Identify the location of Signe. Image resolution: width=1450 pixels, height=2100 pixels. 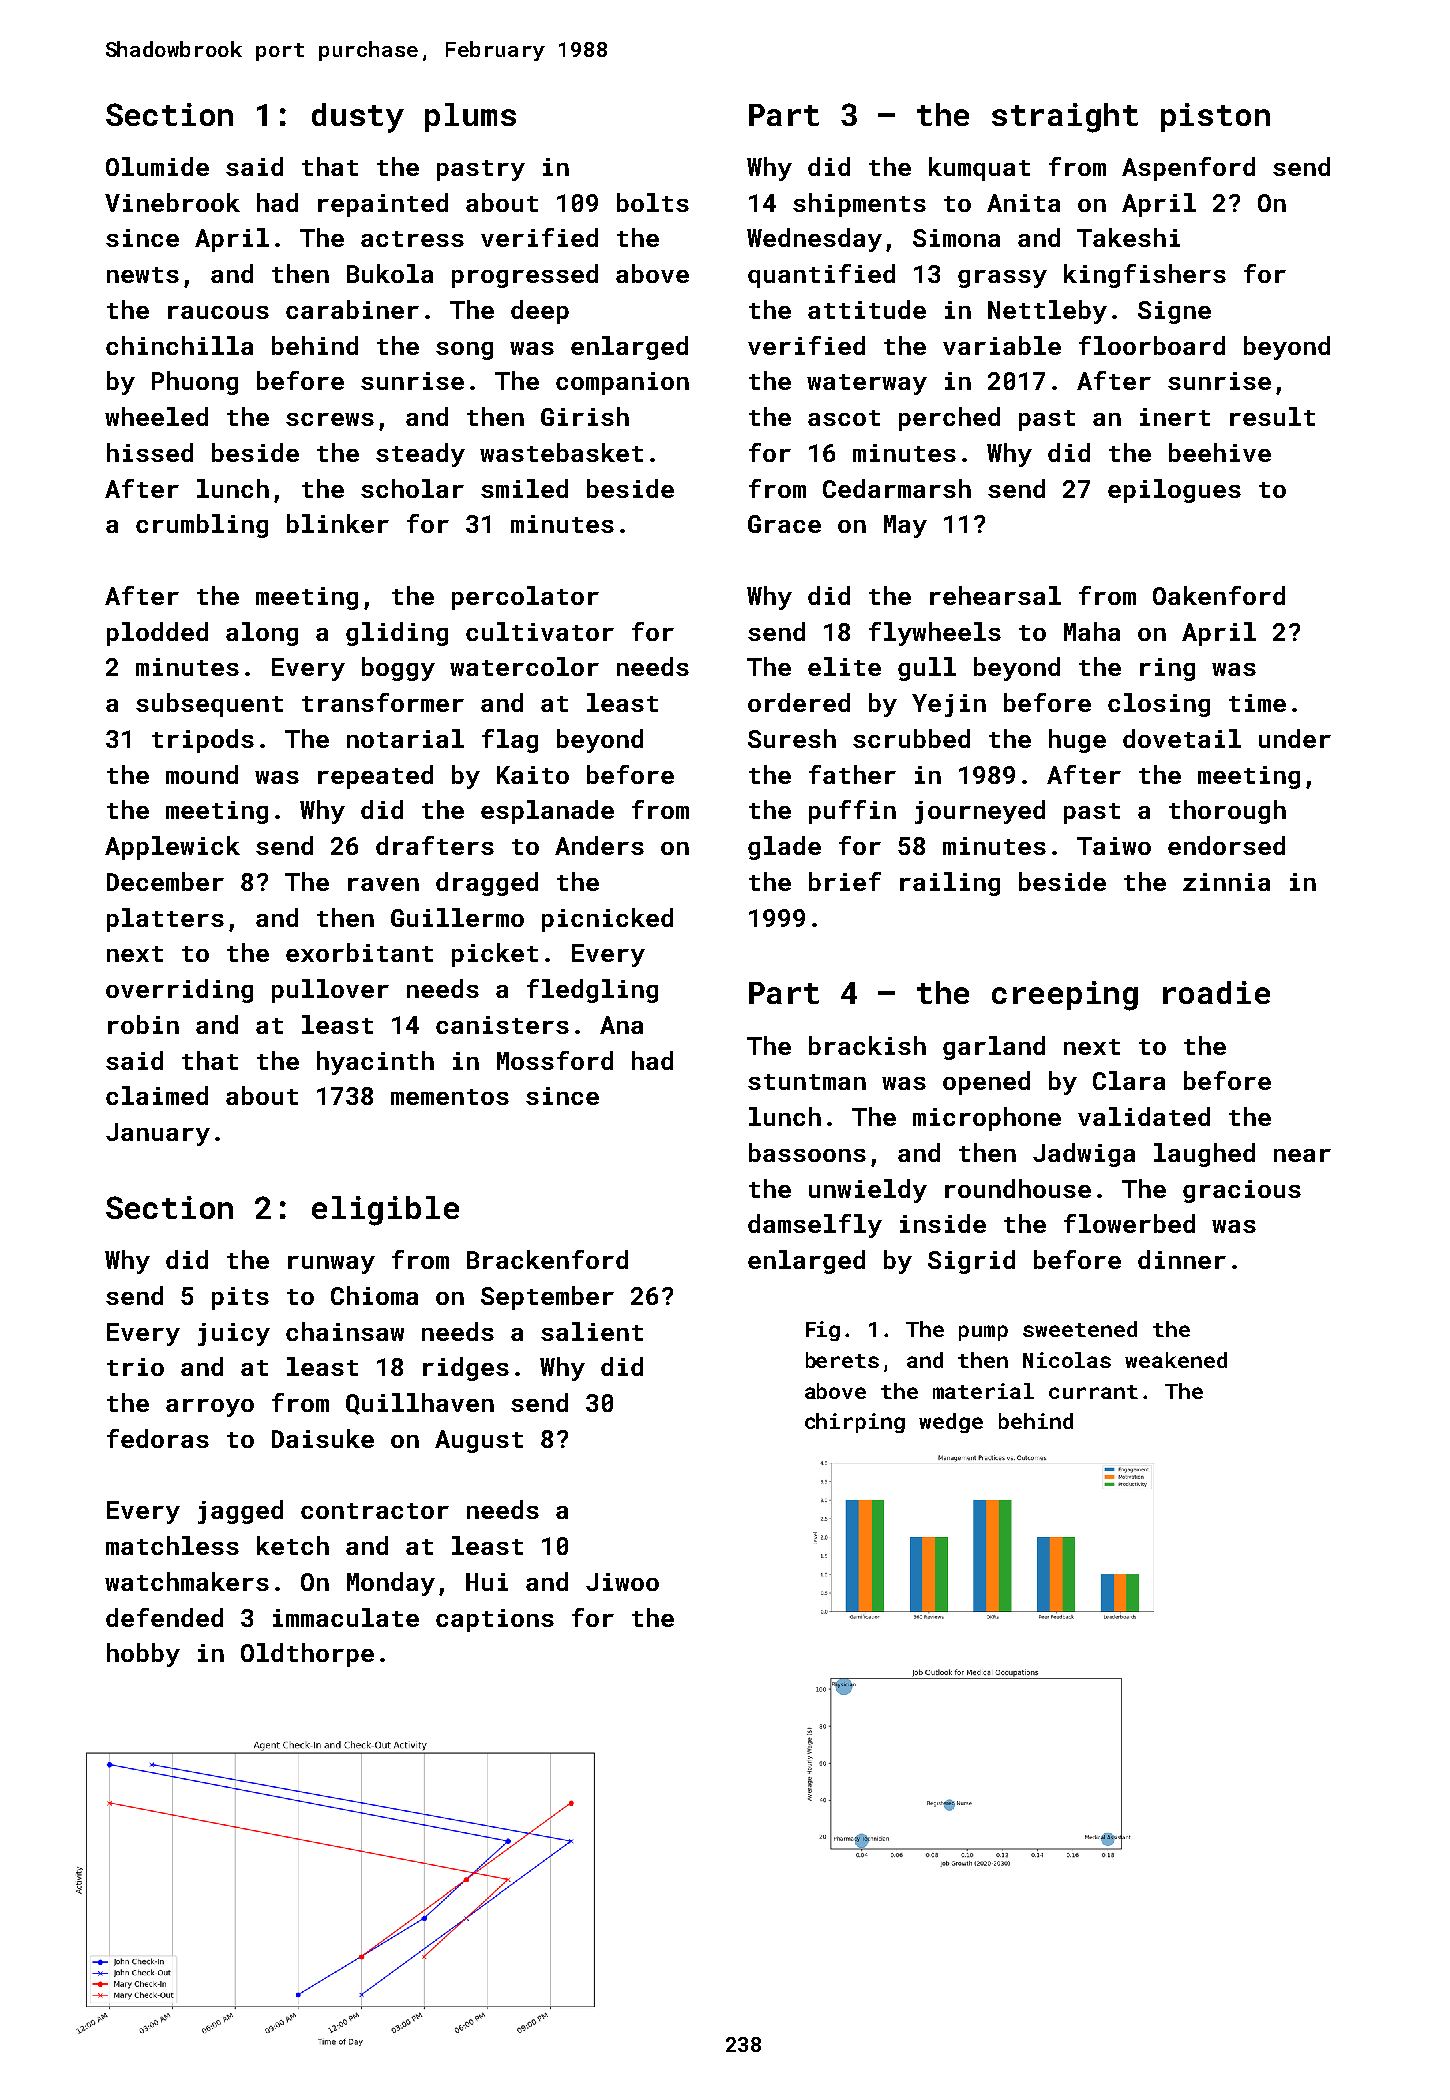
(1174, 312).
